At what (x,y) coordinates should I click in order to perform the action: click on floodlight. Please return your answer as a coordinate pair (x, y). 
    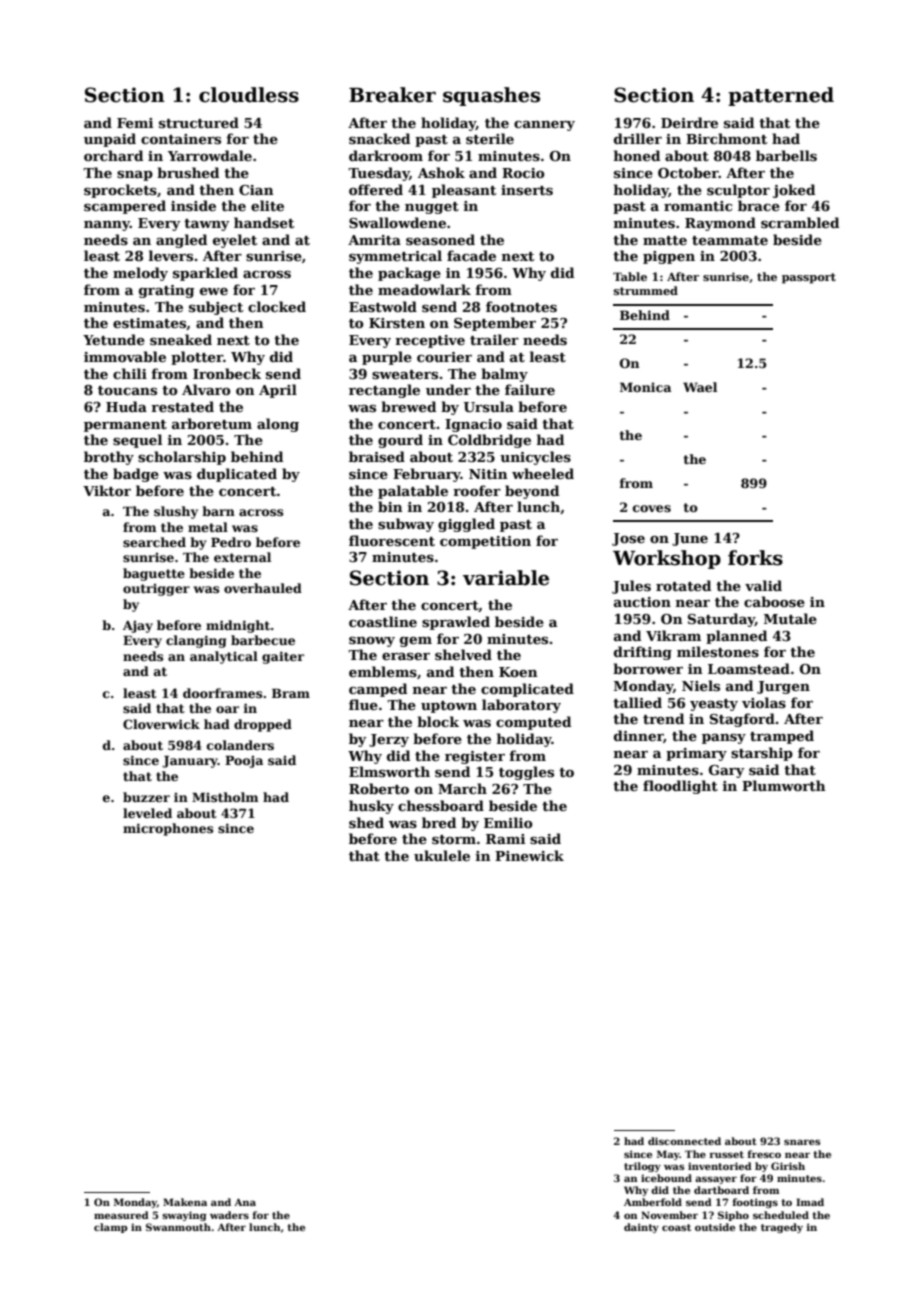
    Looking at the image, I should click on (680, 787).
